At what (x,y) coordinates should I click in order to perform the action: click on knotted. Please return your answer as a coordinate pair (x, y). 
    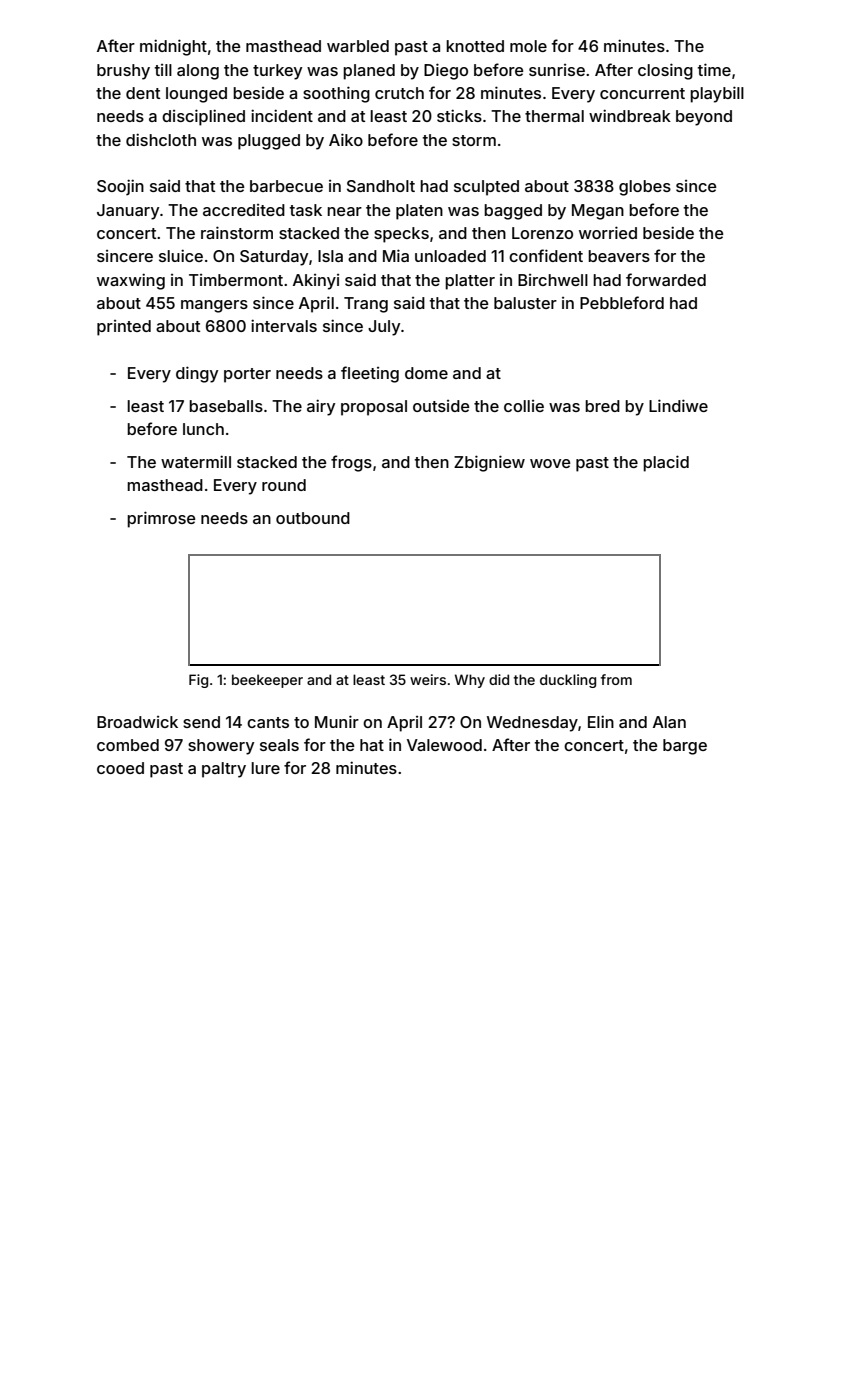
    Looking at the image, I should click on (475, 46).
